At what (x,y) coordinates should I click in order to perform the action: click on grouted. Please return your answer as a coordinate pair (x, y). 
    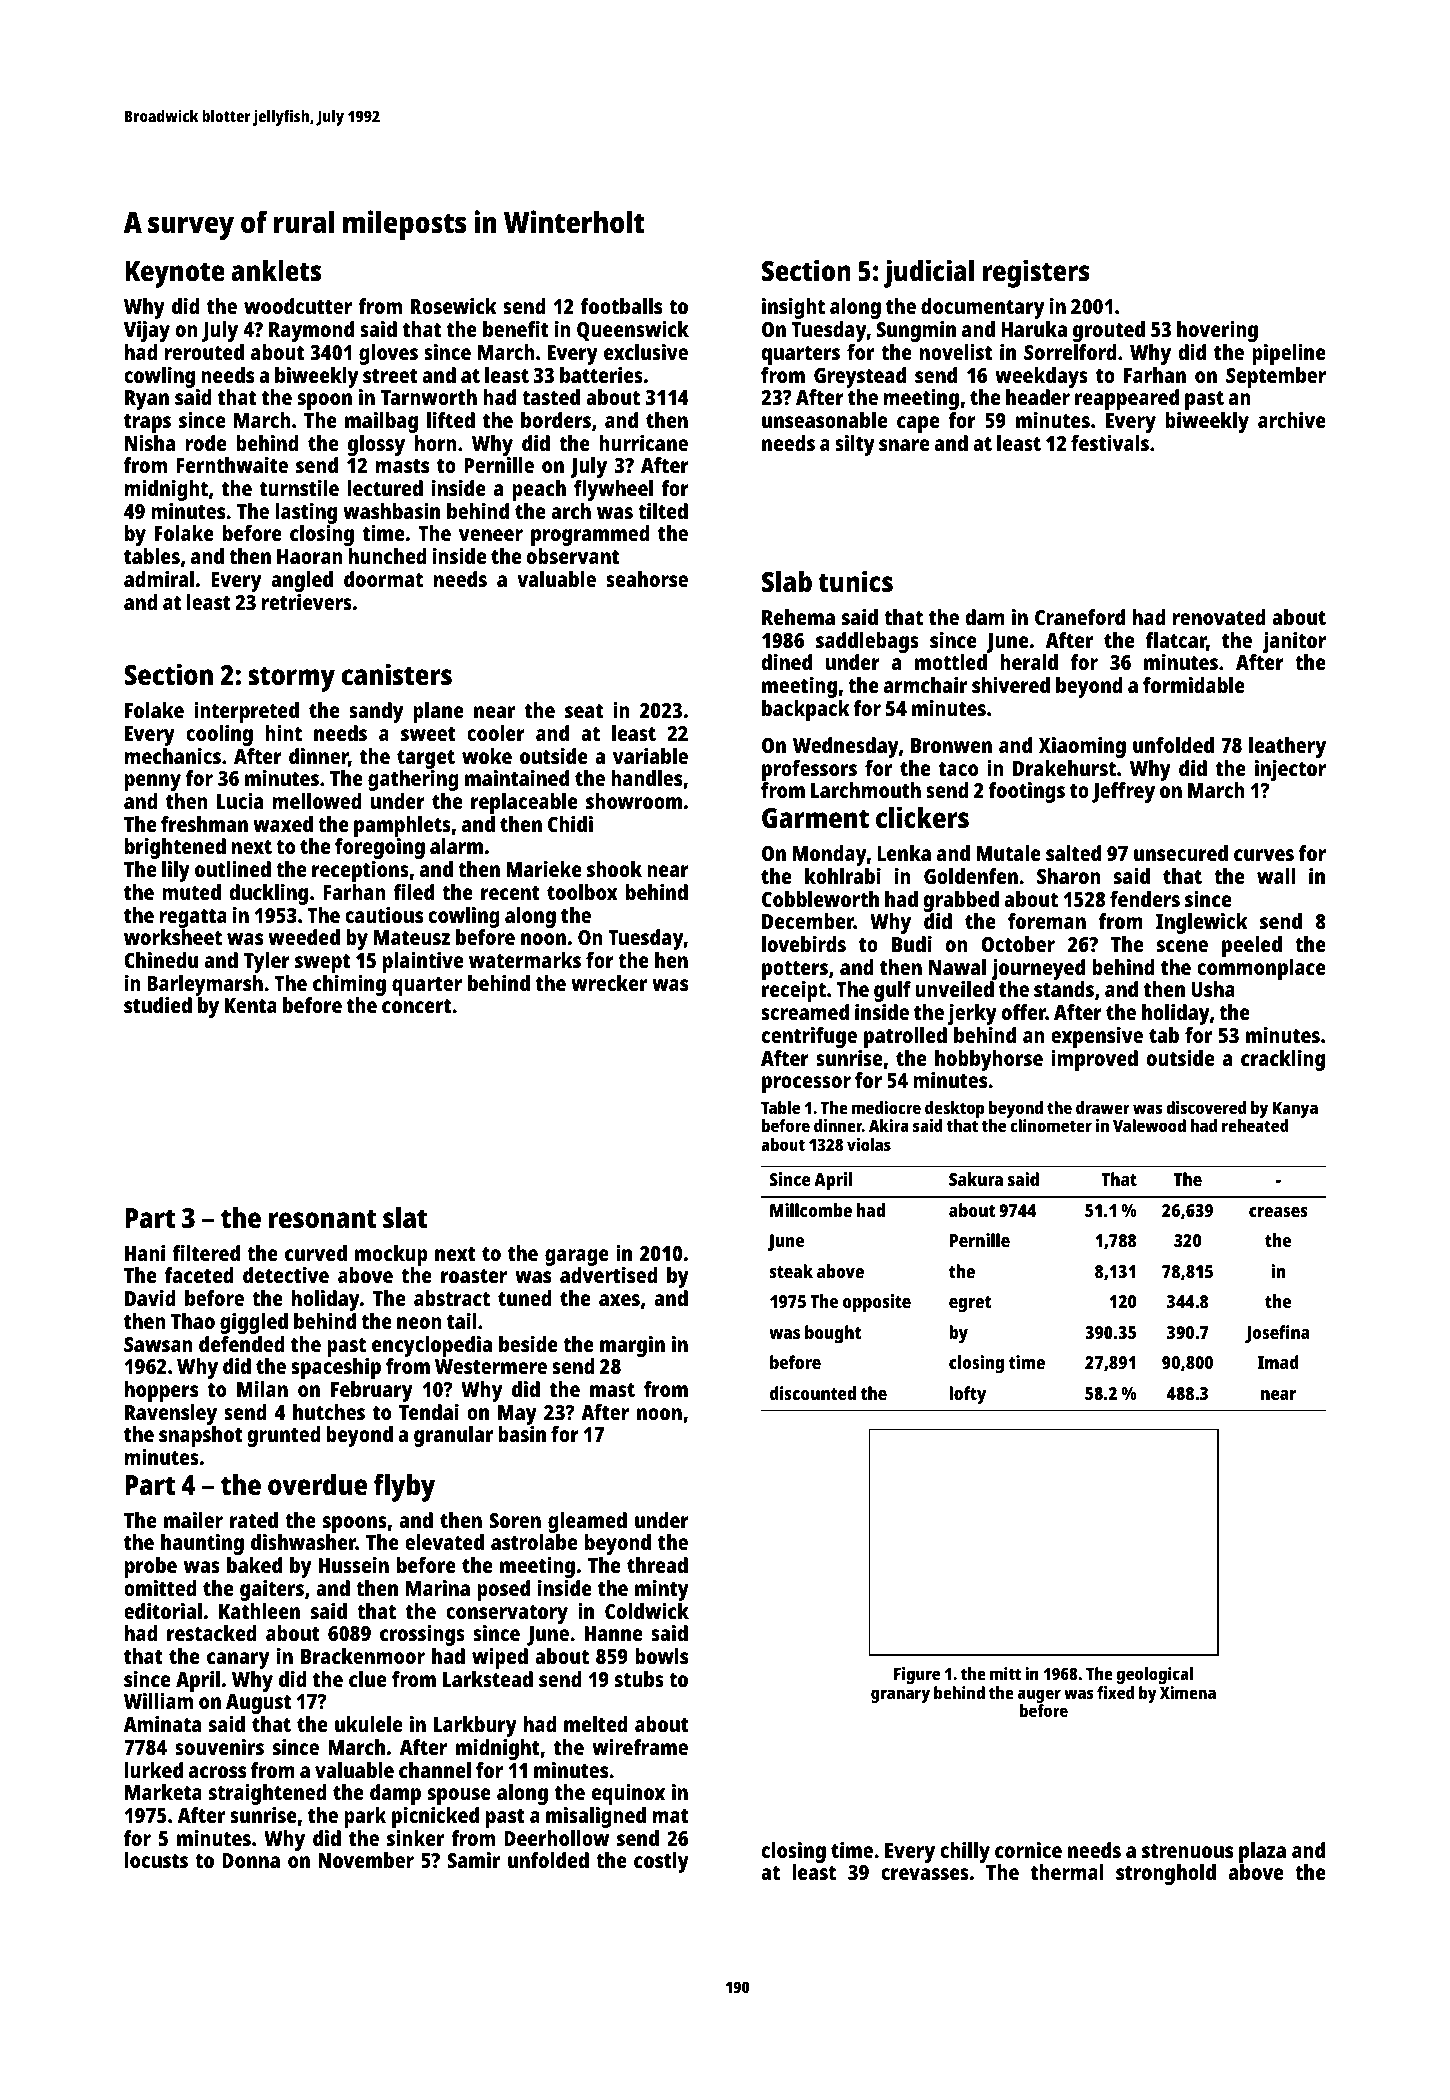
    Looking at the image, I should click on (1109, 331).
